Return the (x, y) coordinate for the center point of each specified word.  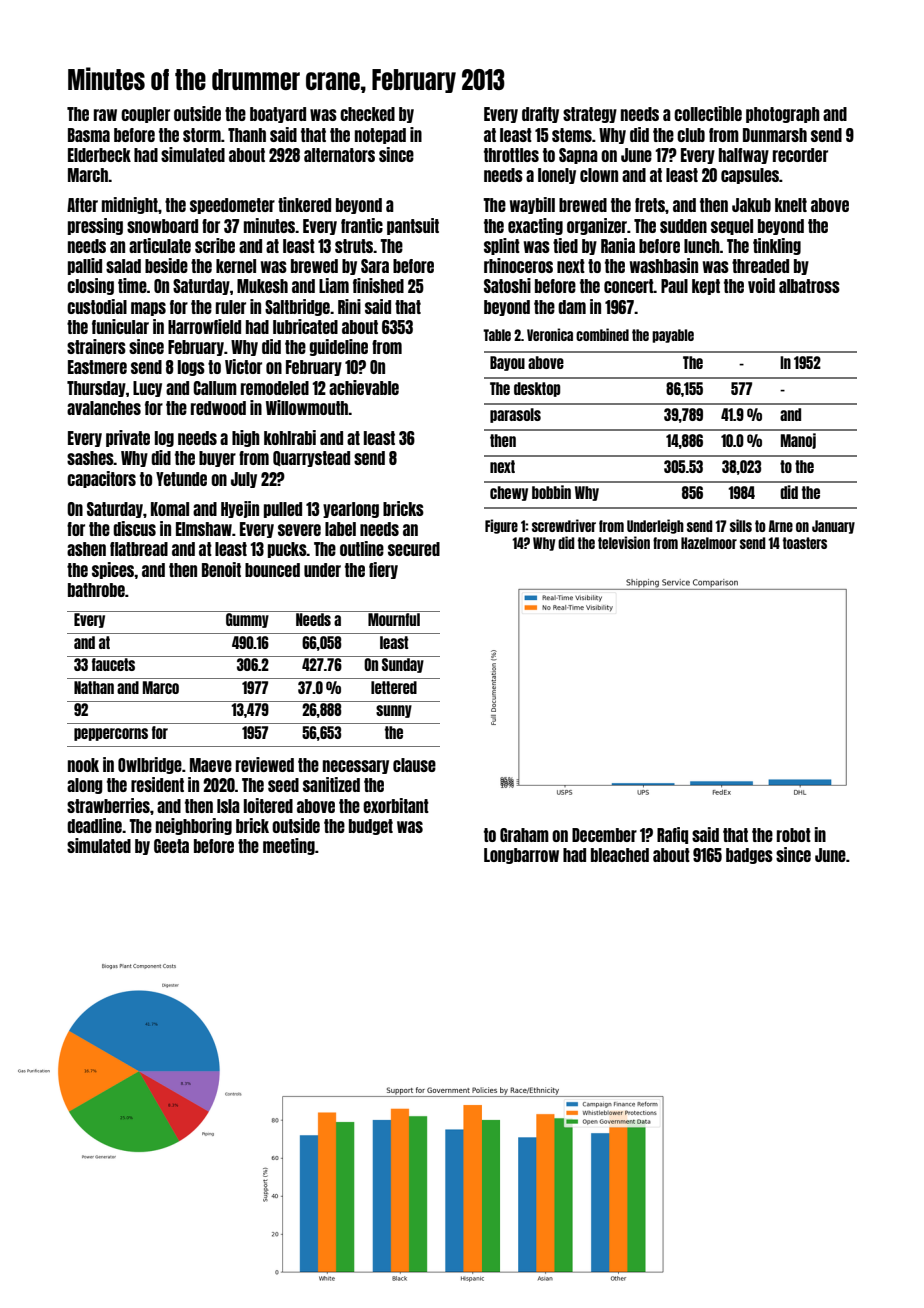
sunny (394, 711)
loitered (268, 805)
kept (706, 287)
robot (794, 835)
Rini (349, 306)
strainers (96, 346)
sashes (90, 458)
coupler (145, 115)
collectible (708, 113)
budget (371, 827)
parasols (515, 415)
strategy (590, 115)
